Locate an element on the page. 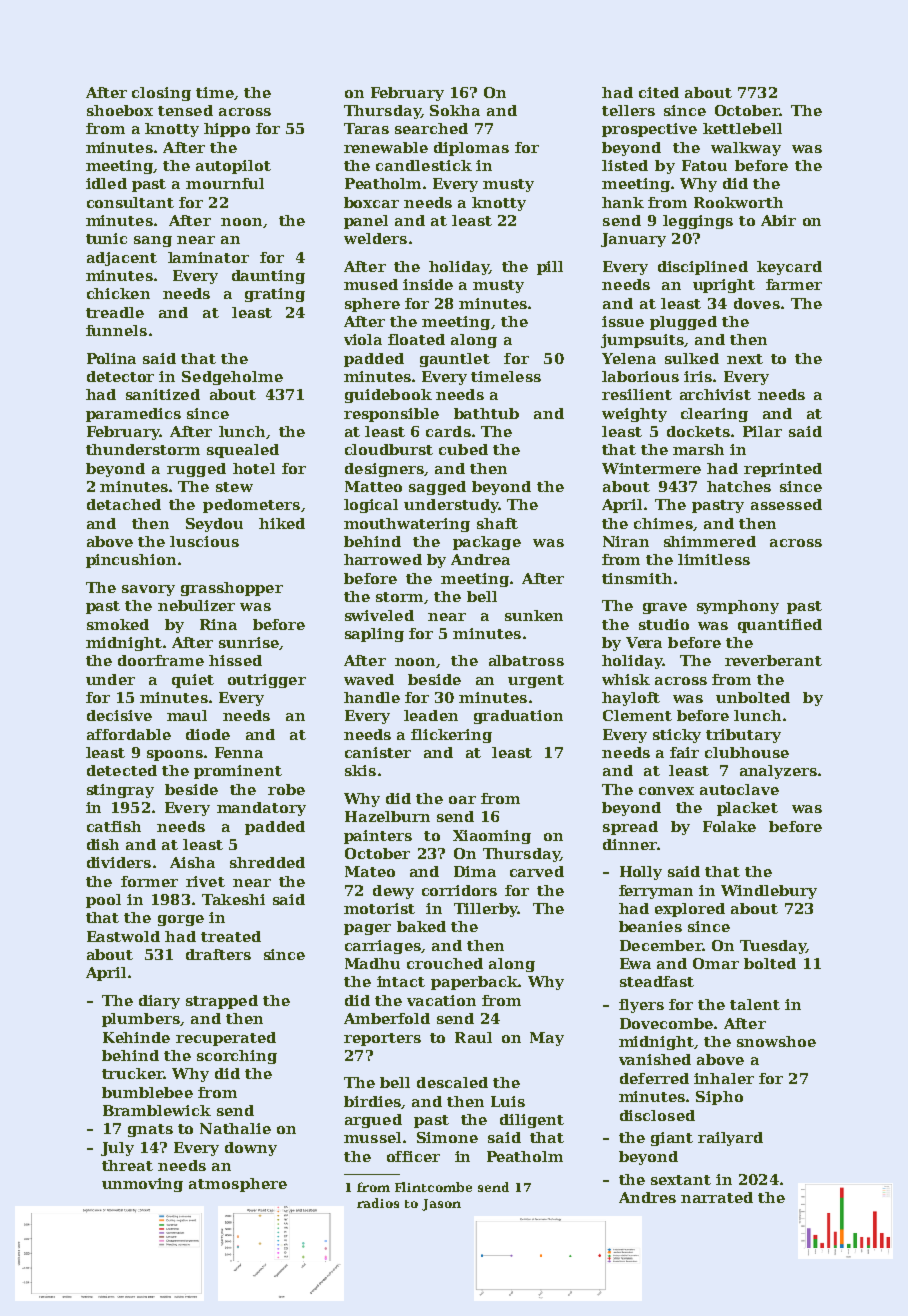  Aisha is located at coordinates (192, 862).
